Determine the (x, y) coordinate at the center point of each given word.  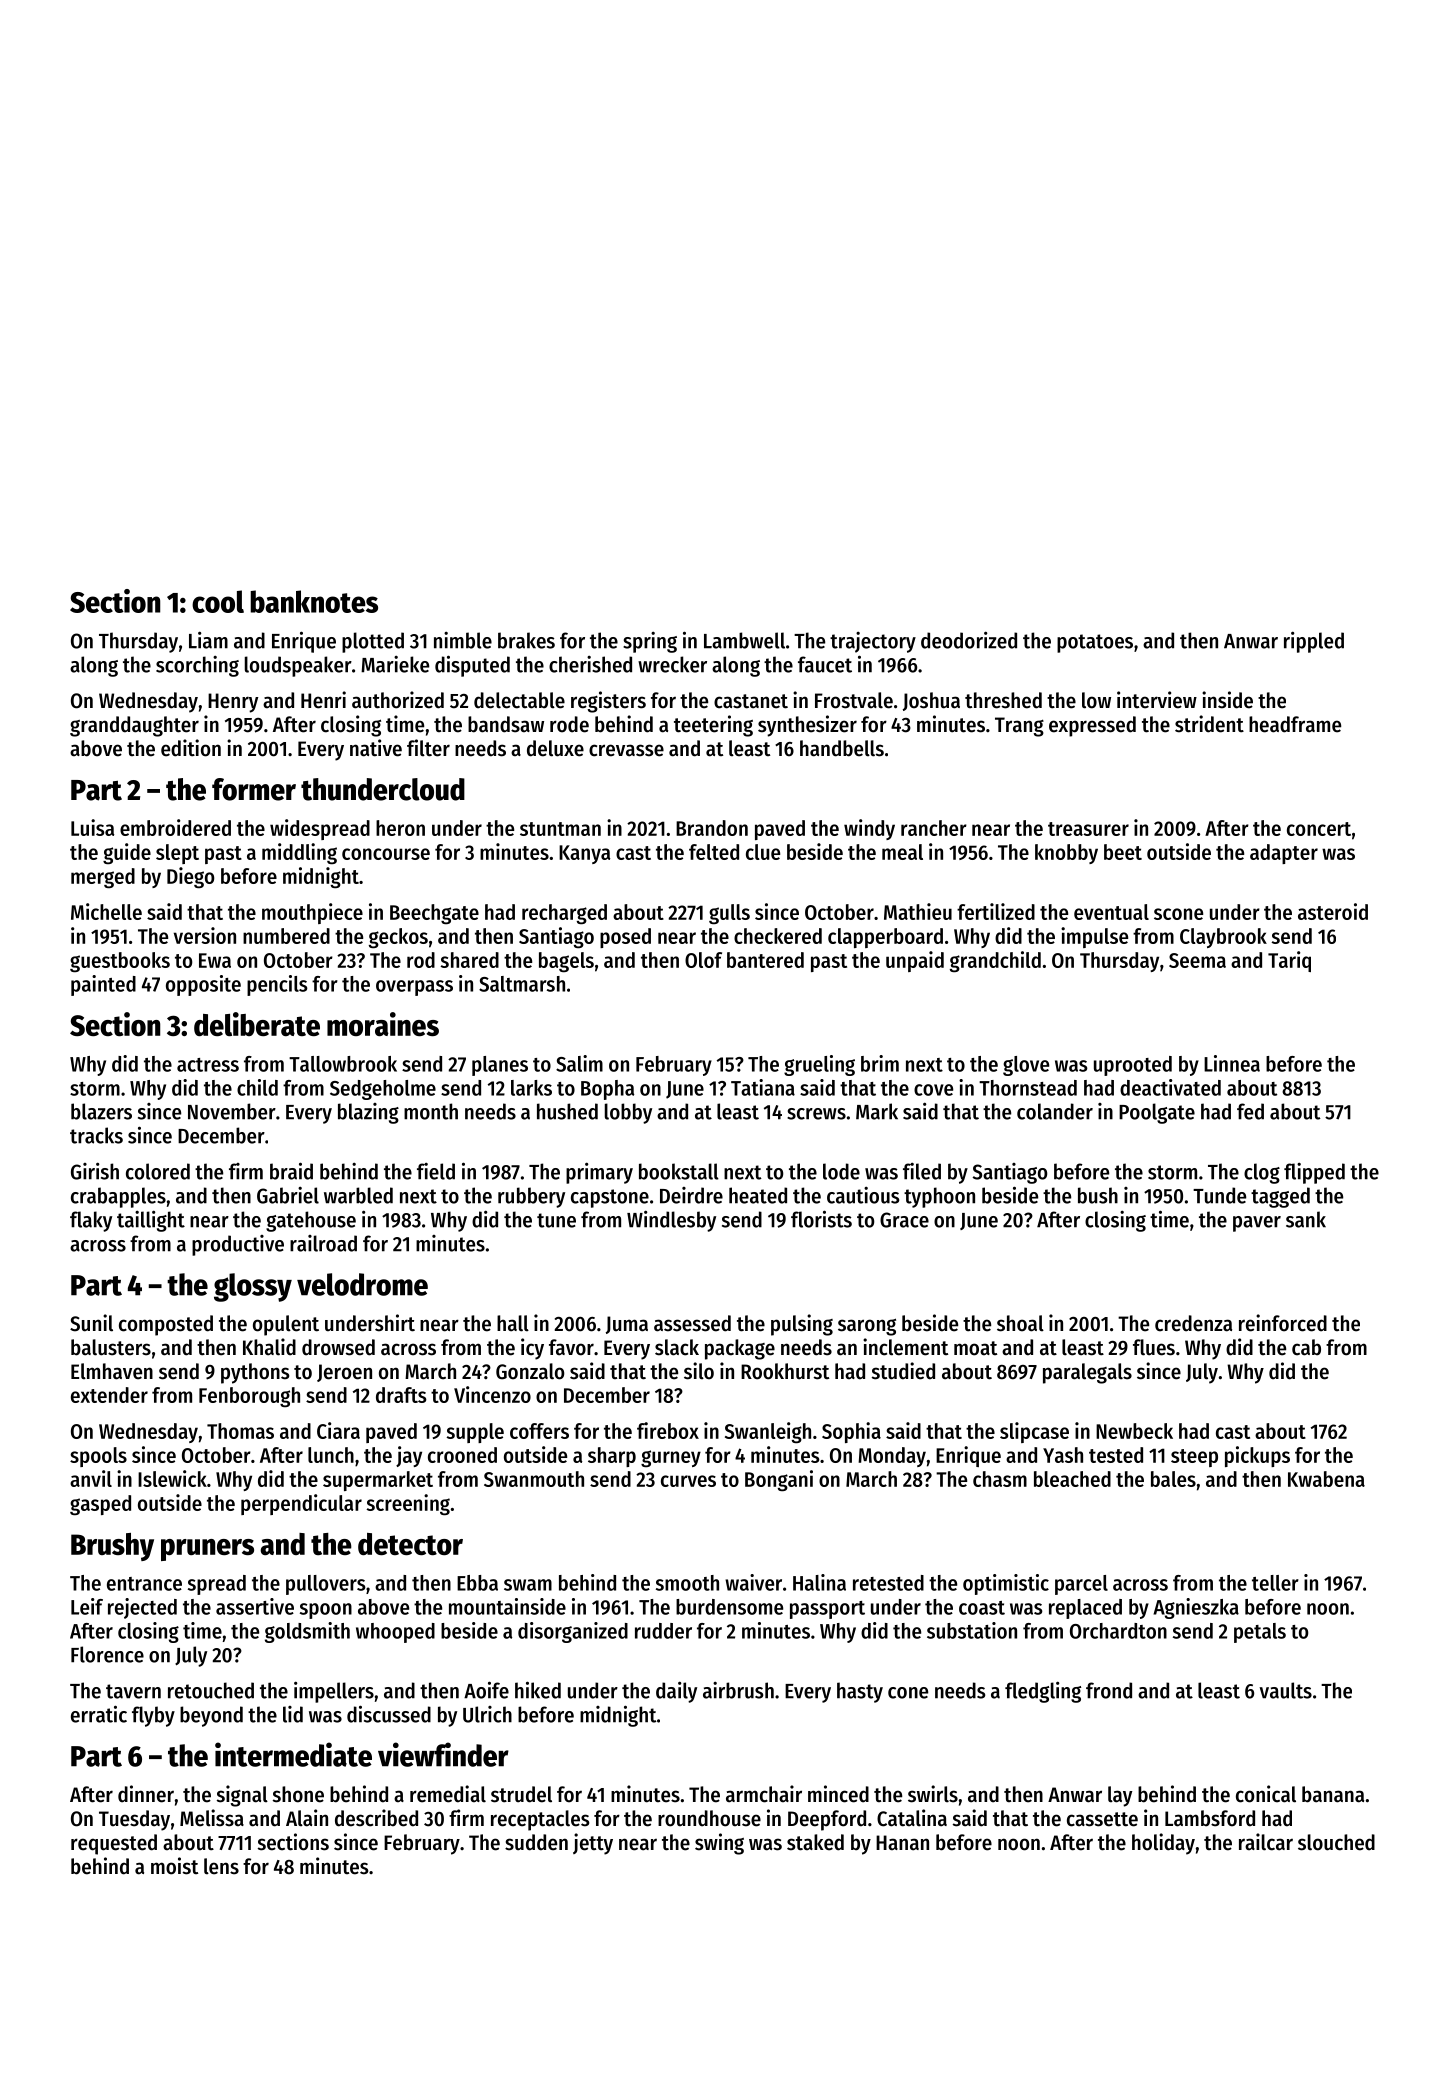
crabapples (118, 1197)
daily (676, 1692)
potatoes (1095, 643)
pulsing (802, 1325)
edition (191, 748)
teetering (713, 726)
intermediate (293, 1754)
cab (1306, 1347)
